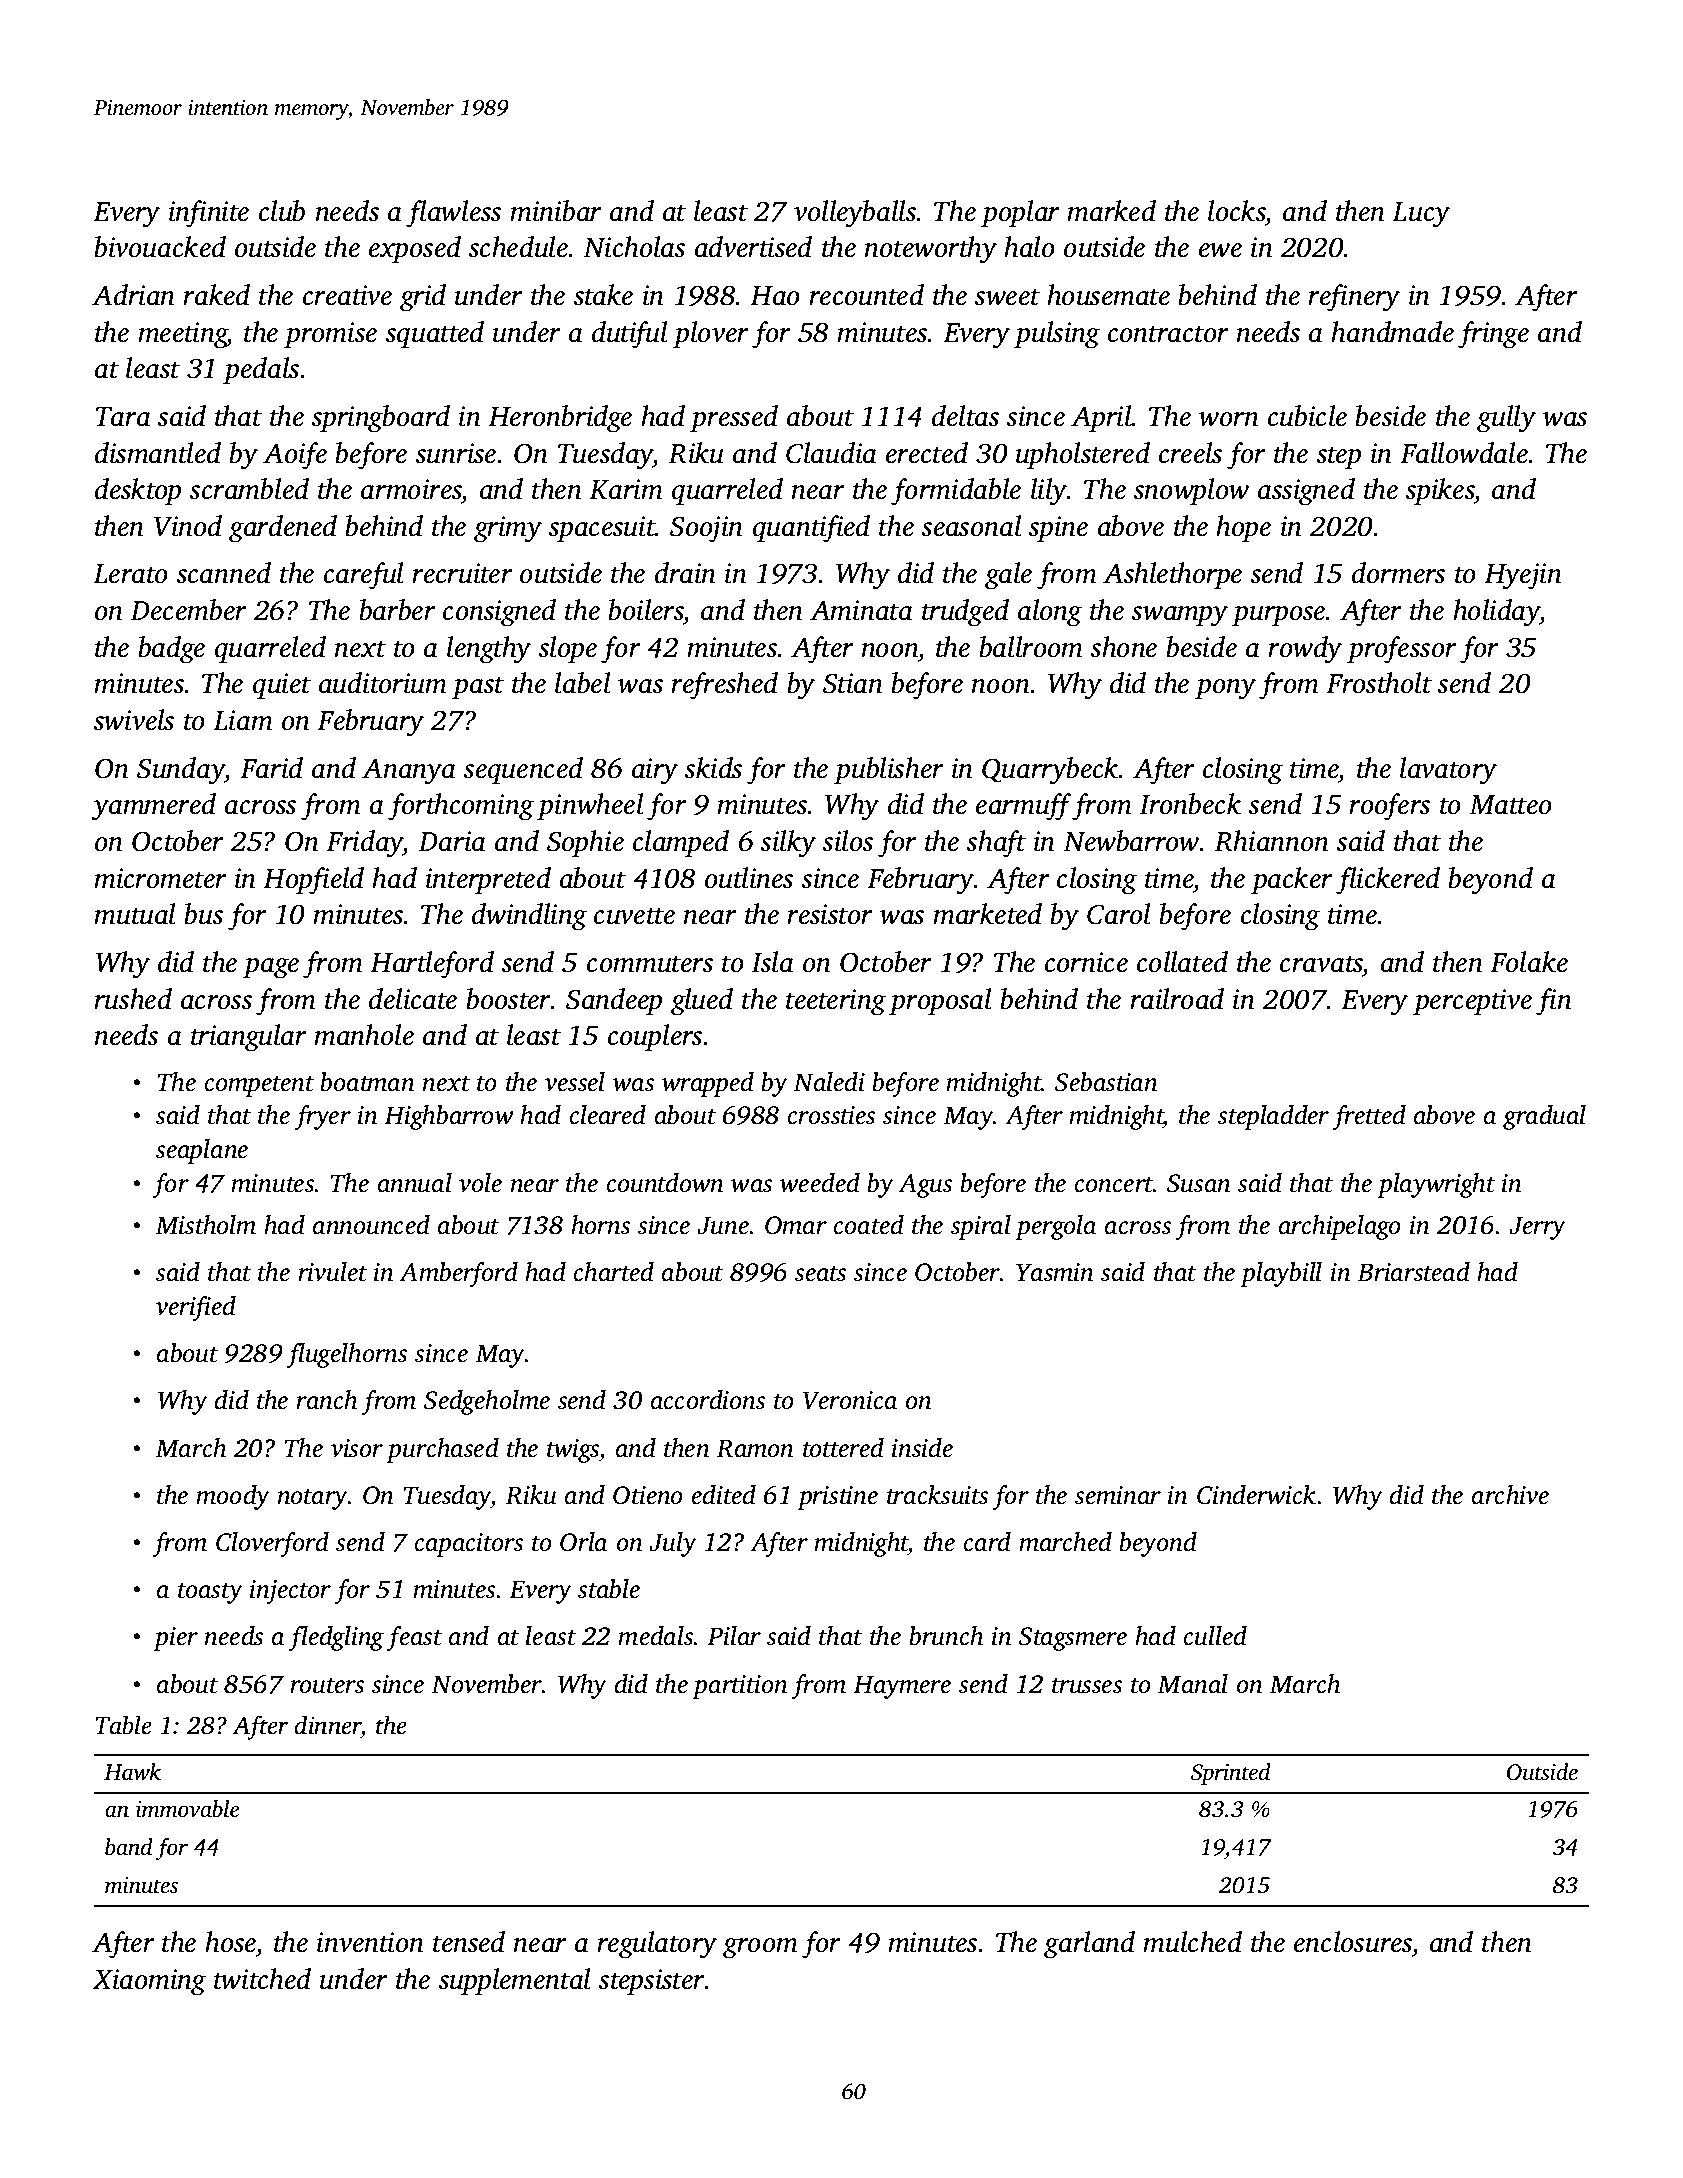 Image resolution: width=1683 pixels, height=2178 pixels. What do you see at coordinates (1008, 576) in the screenshot?
I see `gale` at bounding box center [1008, 576].
